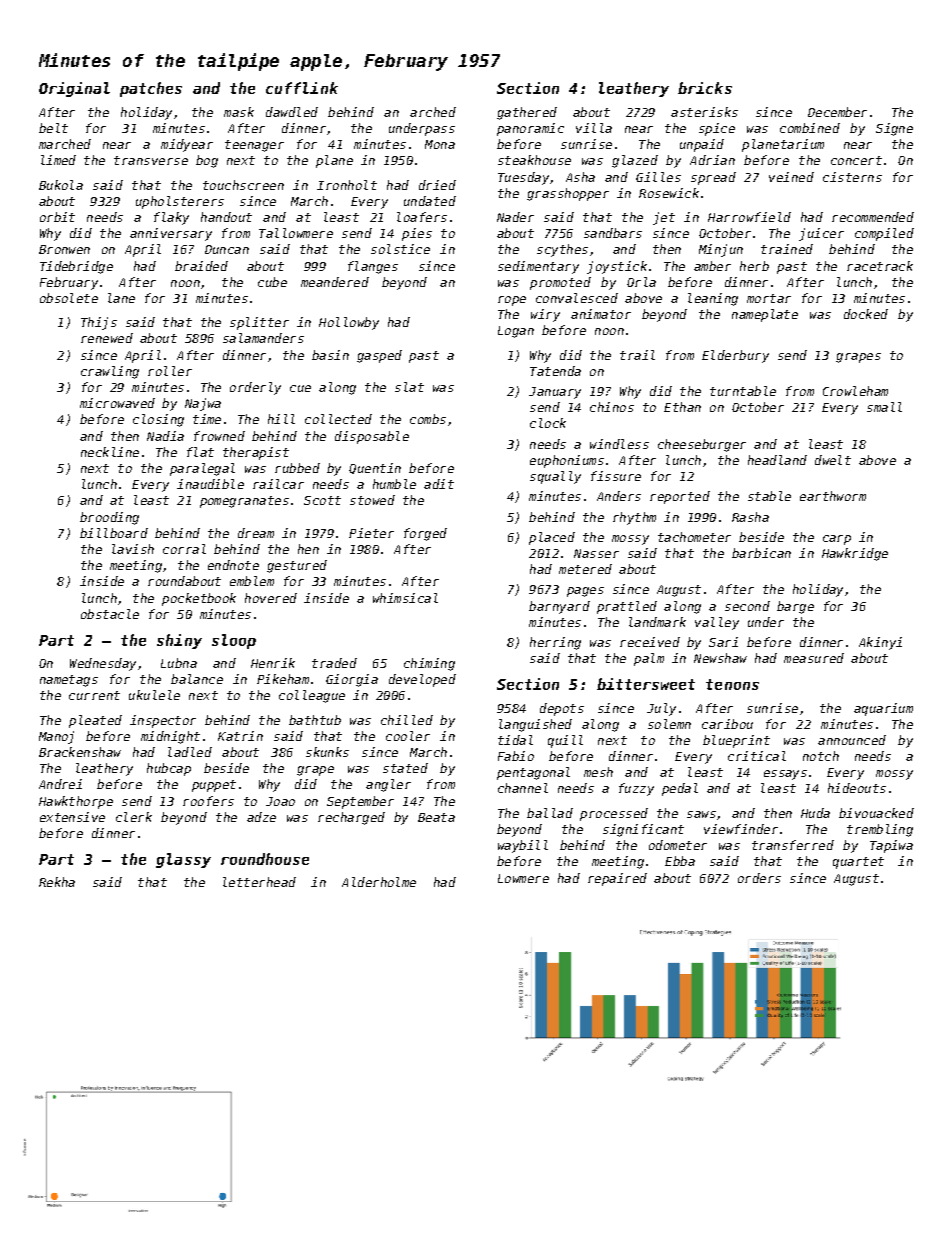 This screenshot has width=952, height=1233. I want to click on mortar, so click(769, 298).
